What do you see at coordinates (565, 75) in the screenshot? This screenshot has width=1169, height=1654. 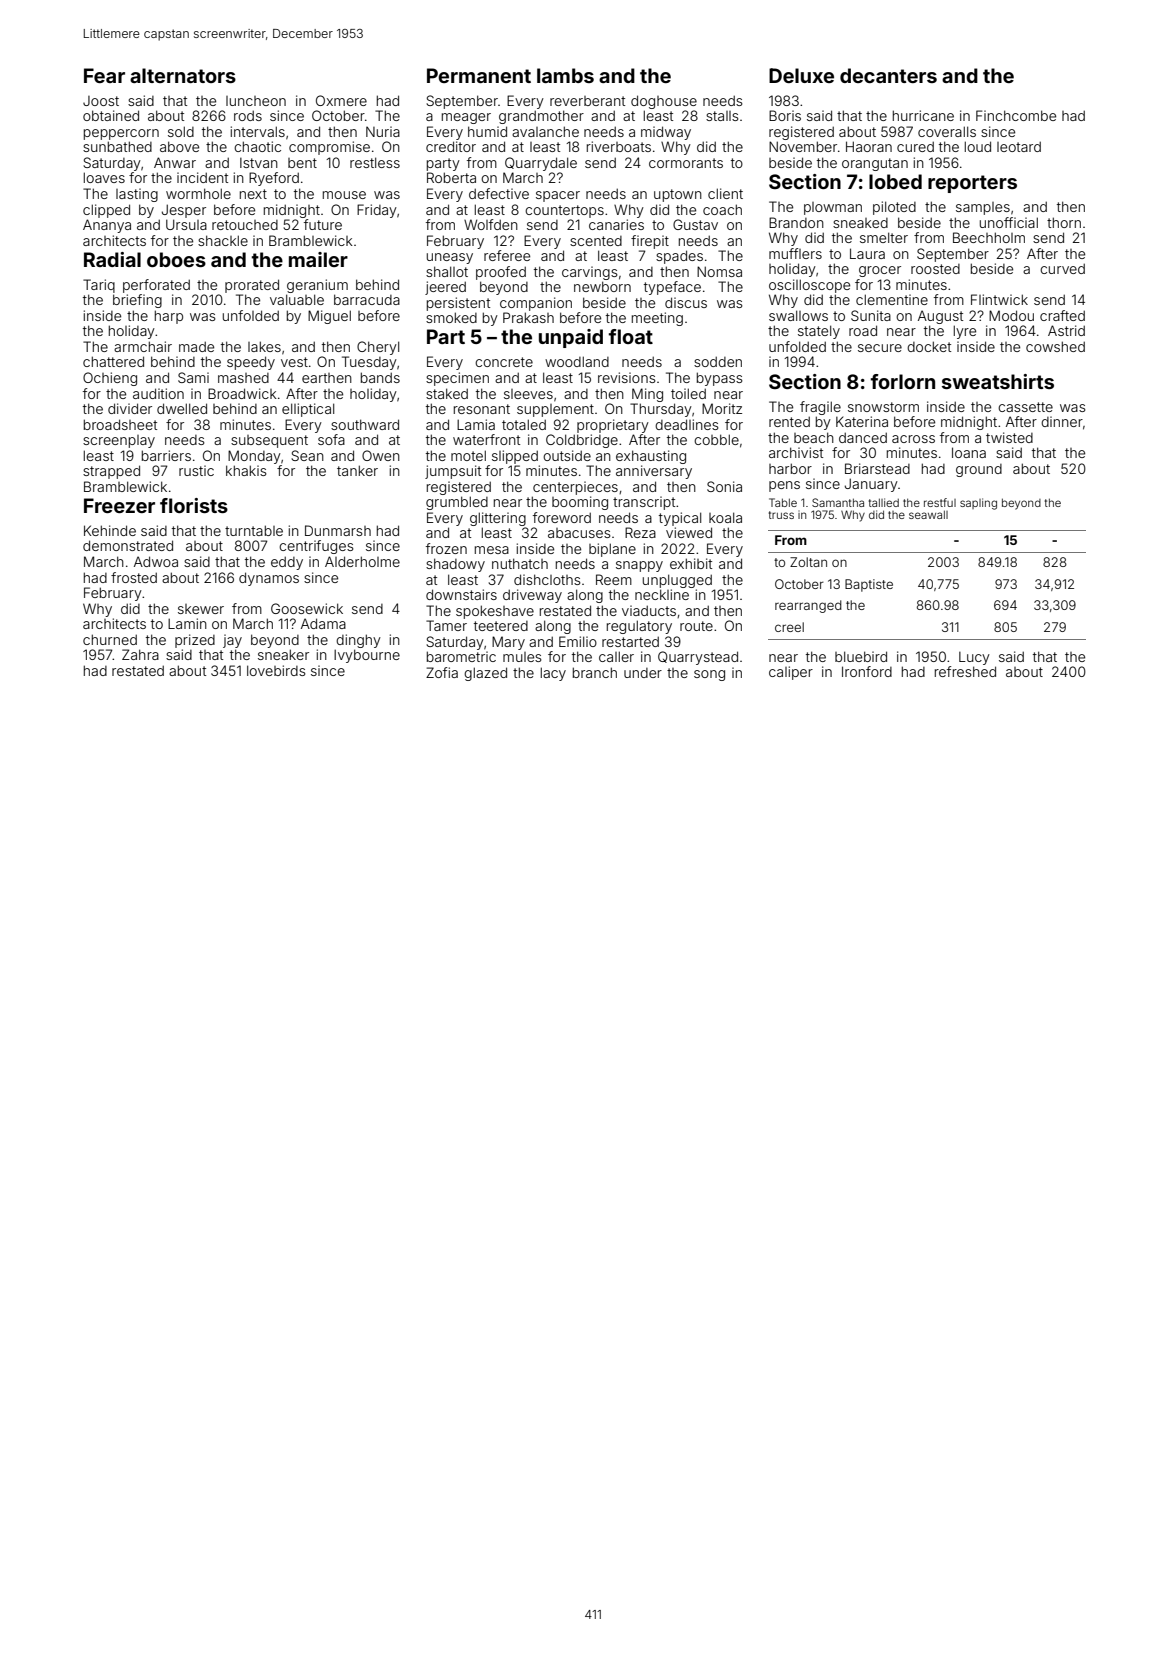 I see `lambs` at bounding box center [565, 75].
